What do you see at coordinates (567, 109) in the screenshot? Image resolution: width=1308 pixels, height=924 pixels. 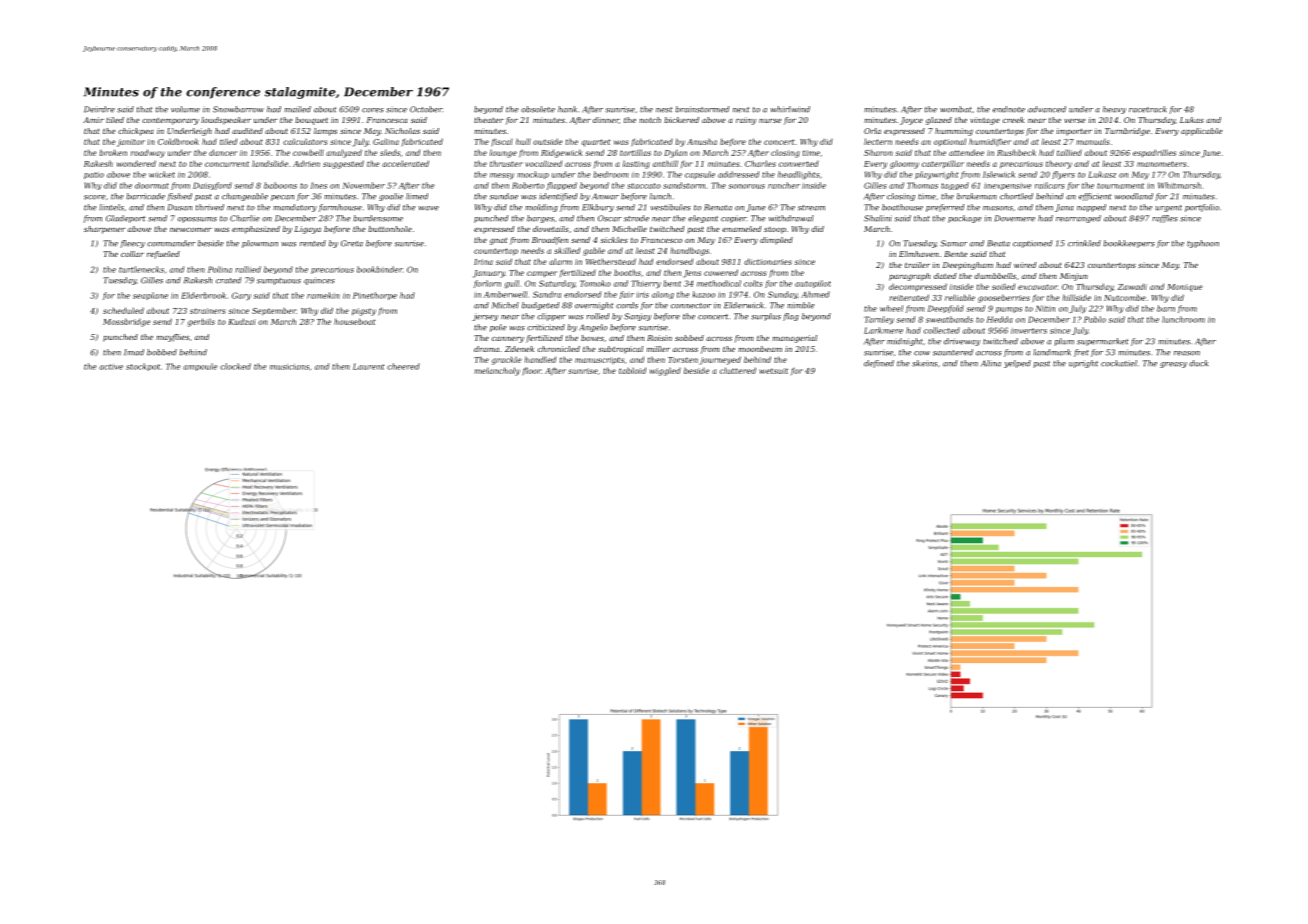 I see `hank` at bounding box center [567, 109].
